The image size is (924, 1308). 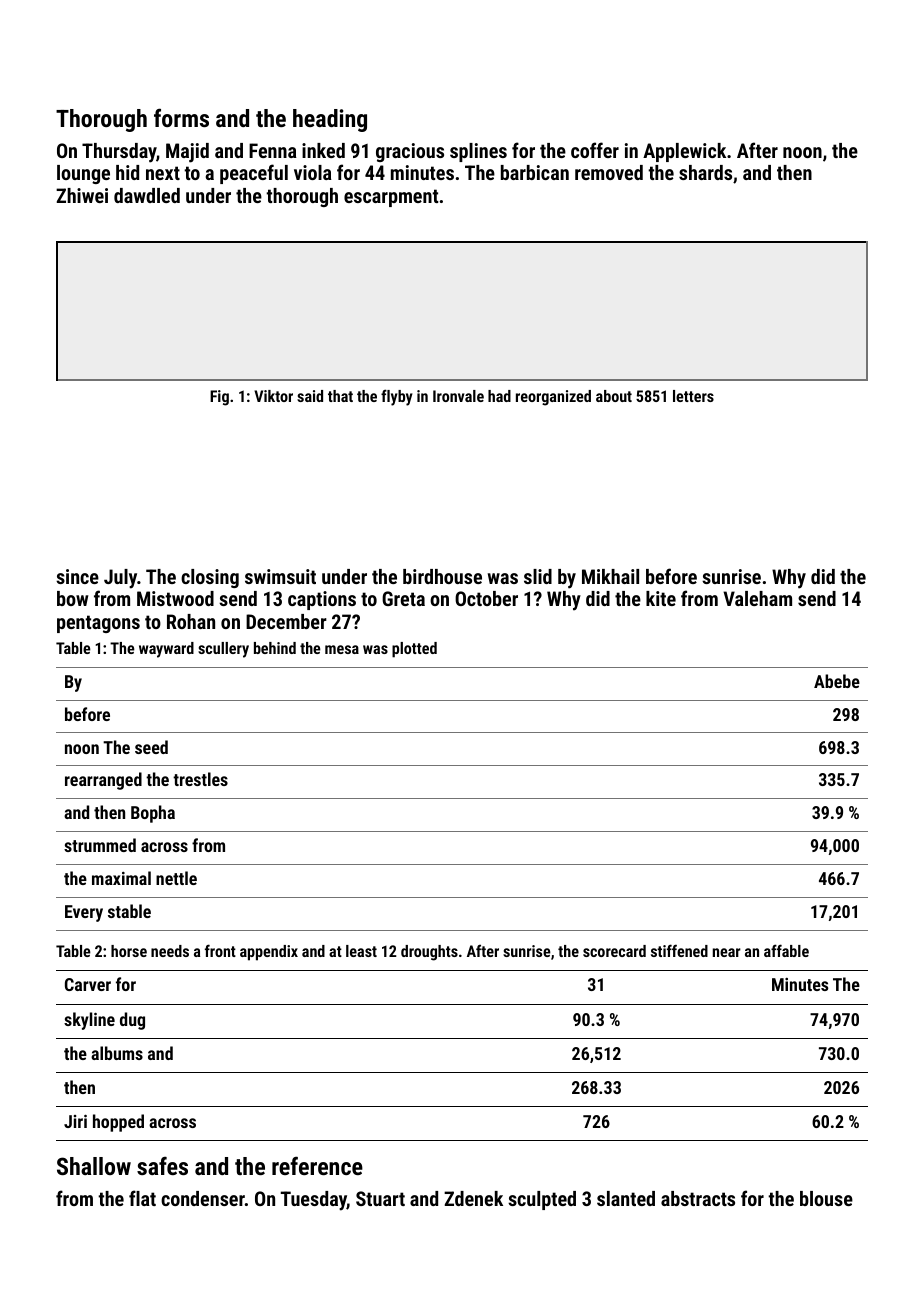 I want to click on barbican, so click(x=535, y=172).
